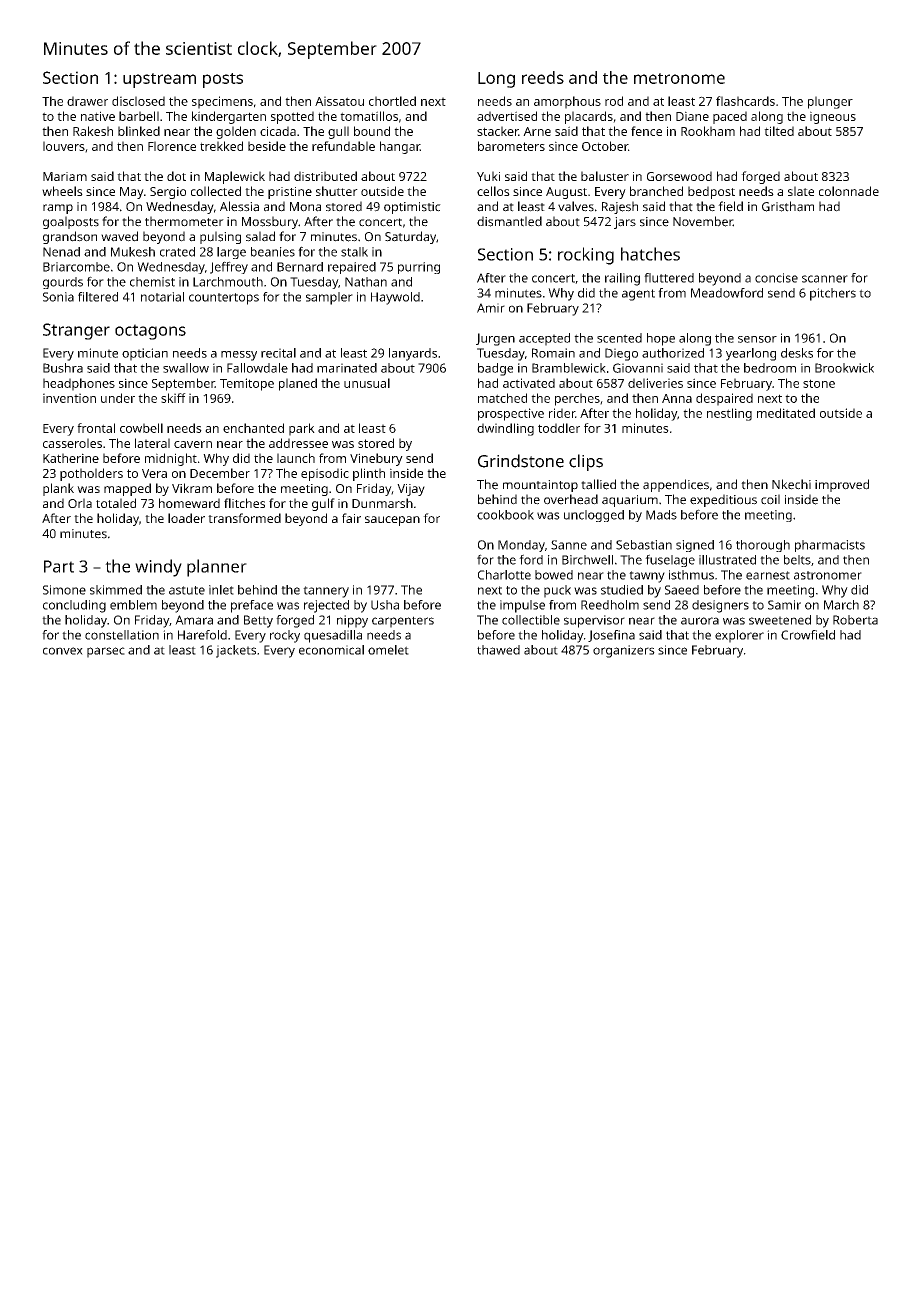 This image has width=924, height=1308. What do you see at coordinates (162, 297) in the image?
I see `notarial` at bounding box center [162, 297].
